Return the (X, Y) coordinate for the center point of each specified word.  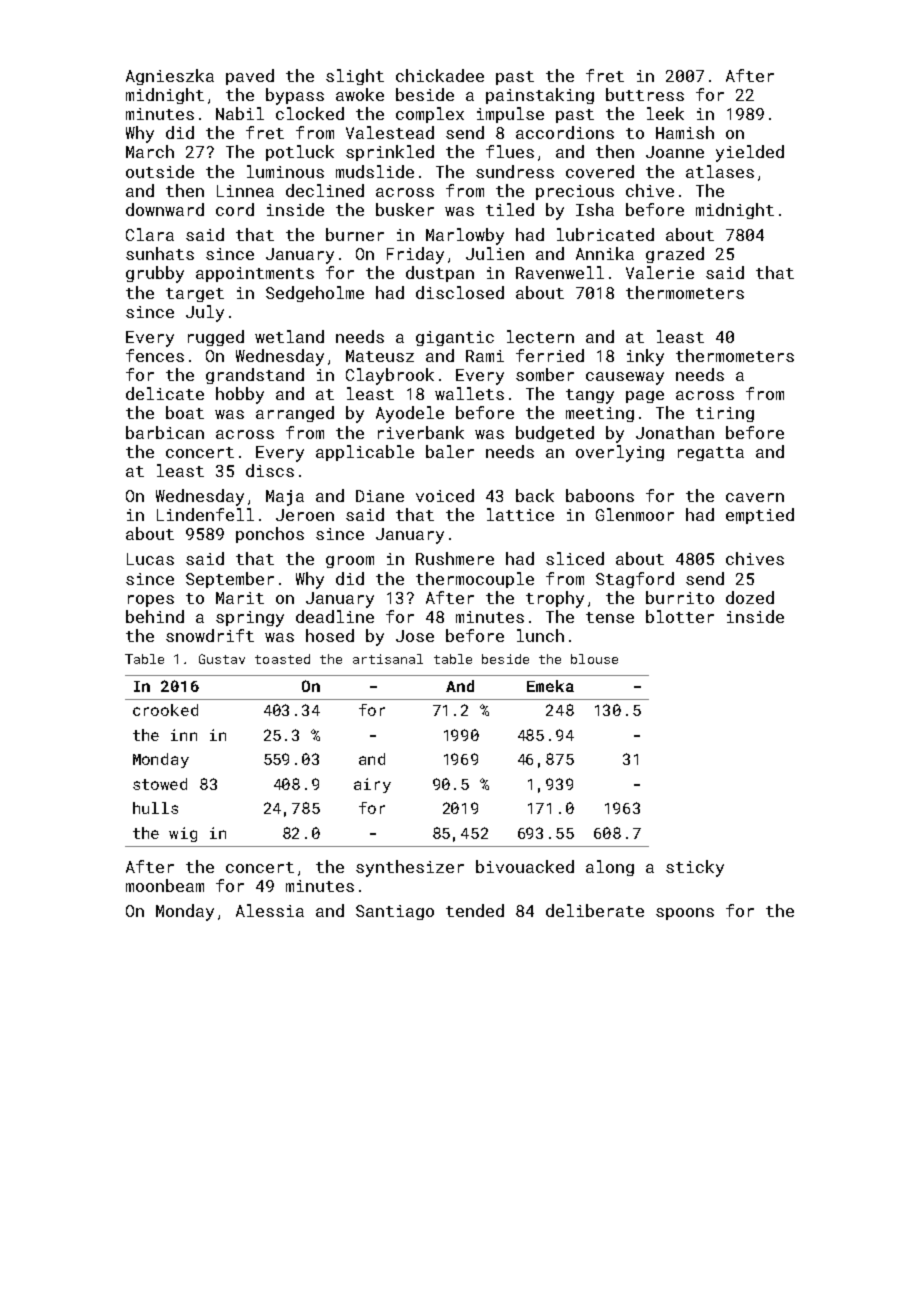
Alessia (270, 910)
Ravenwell (560, 272)
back (535, 495)
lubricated (605, 234)
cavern (755, 497)
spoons (685, 914)
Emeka (550, 686)
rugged (216, 338)
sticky (695, 868)
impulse (510, 115)
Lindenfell (205, 514)
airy (372, 785)
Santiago (395, 912)
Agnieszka (170, 77)
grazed (675, 255)
